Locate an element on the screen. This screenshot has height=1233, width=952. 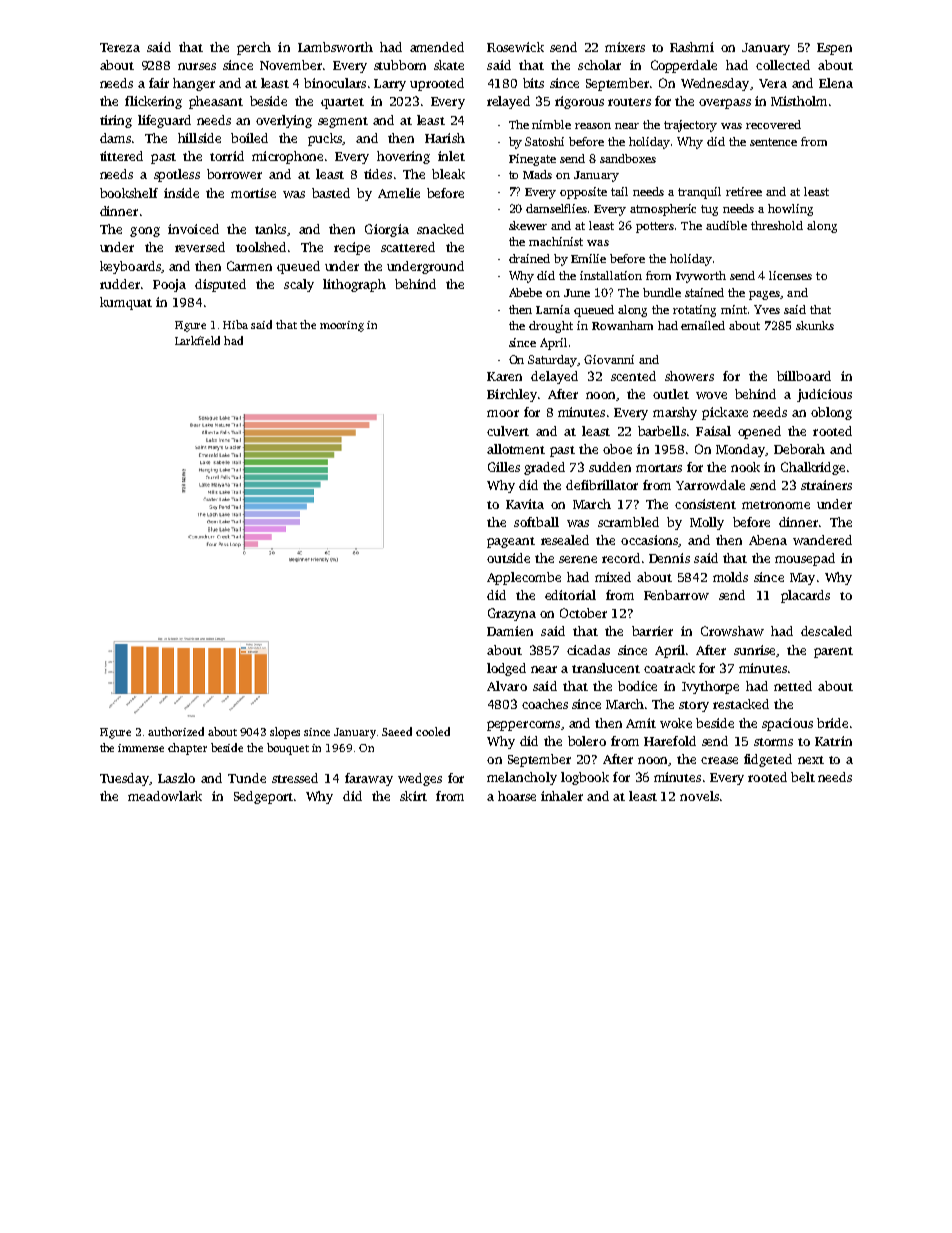
Karen is located at coordinates (504, 376).
